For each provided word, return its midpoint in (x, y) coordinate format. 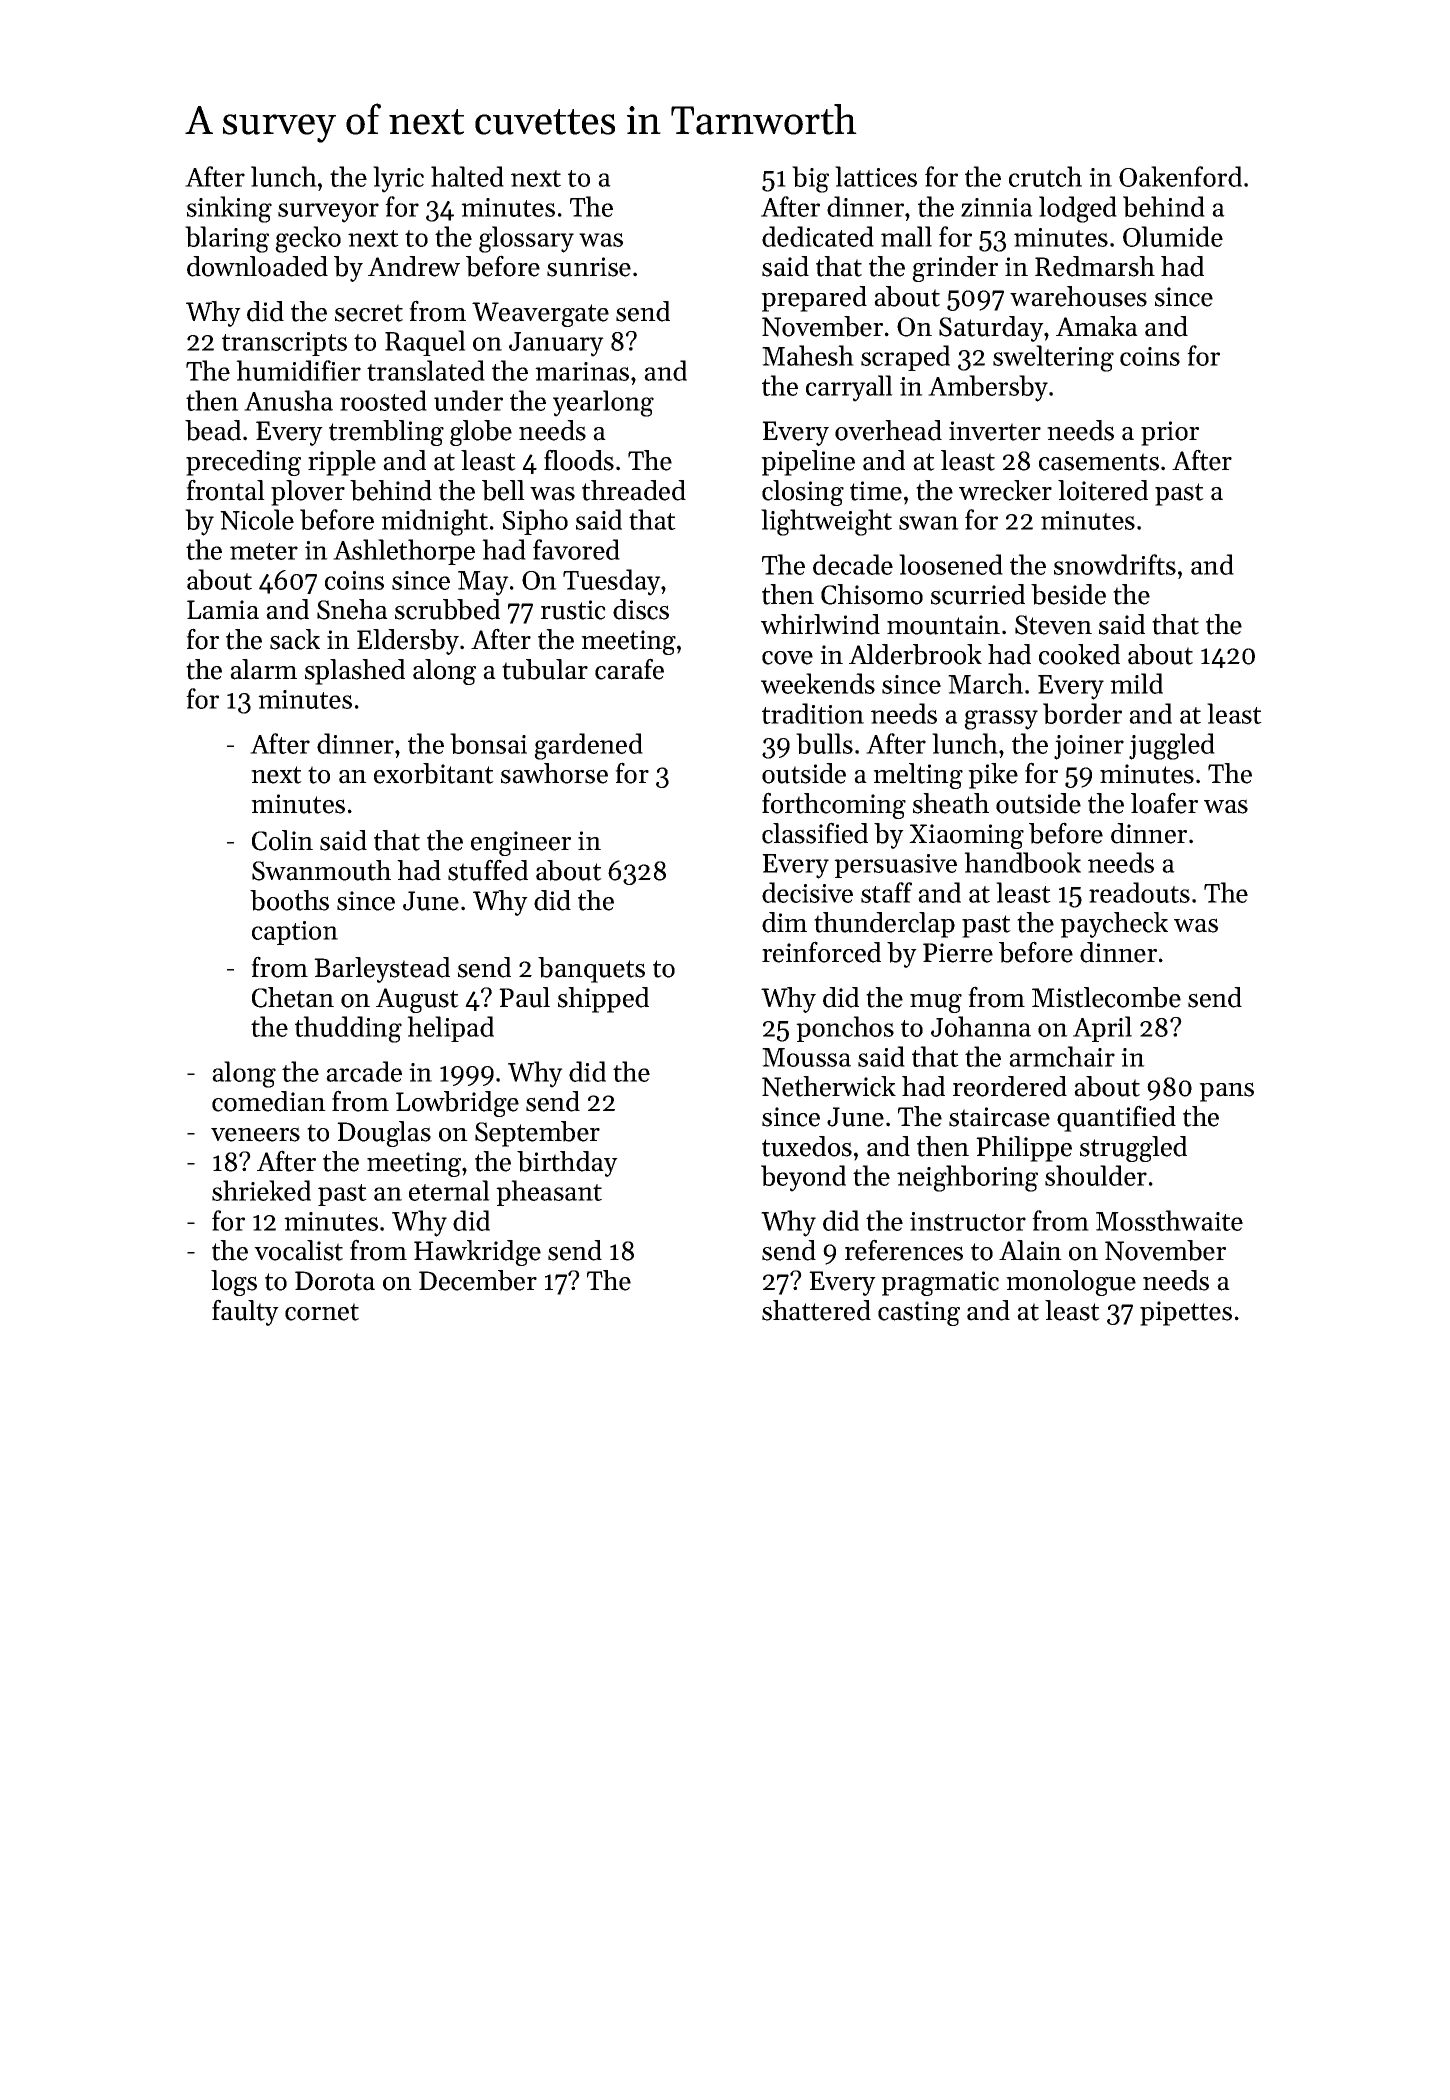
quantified (1116, 1118)
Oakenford (1180, 176)
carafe (629, 669)
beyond (803, 1178)
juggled (1172, 746)
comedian (269, 1101)
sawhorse (554, 773)
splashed (355, 672)
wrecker (1005, 490)
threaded (634, 490)
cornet (322, 1312)
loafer (1164, 803)
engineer (521, 843)
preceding (243, 463)
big (810, 179)
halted (467, 176)
